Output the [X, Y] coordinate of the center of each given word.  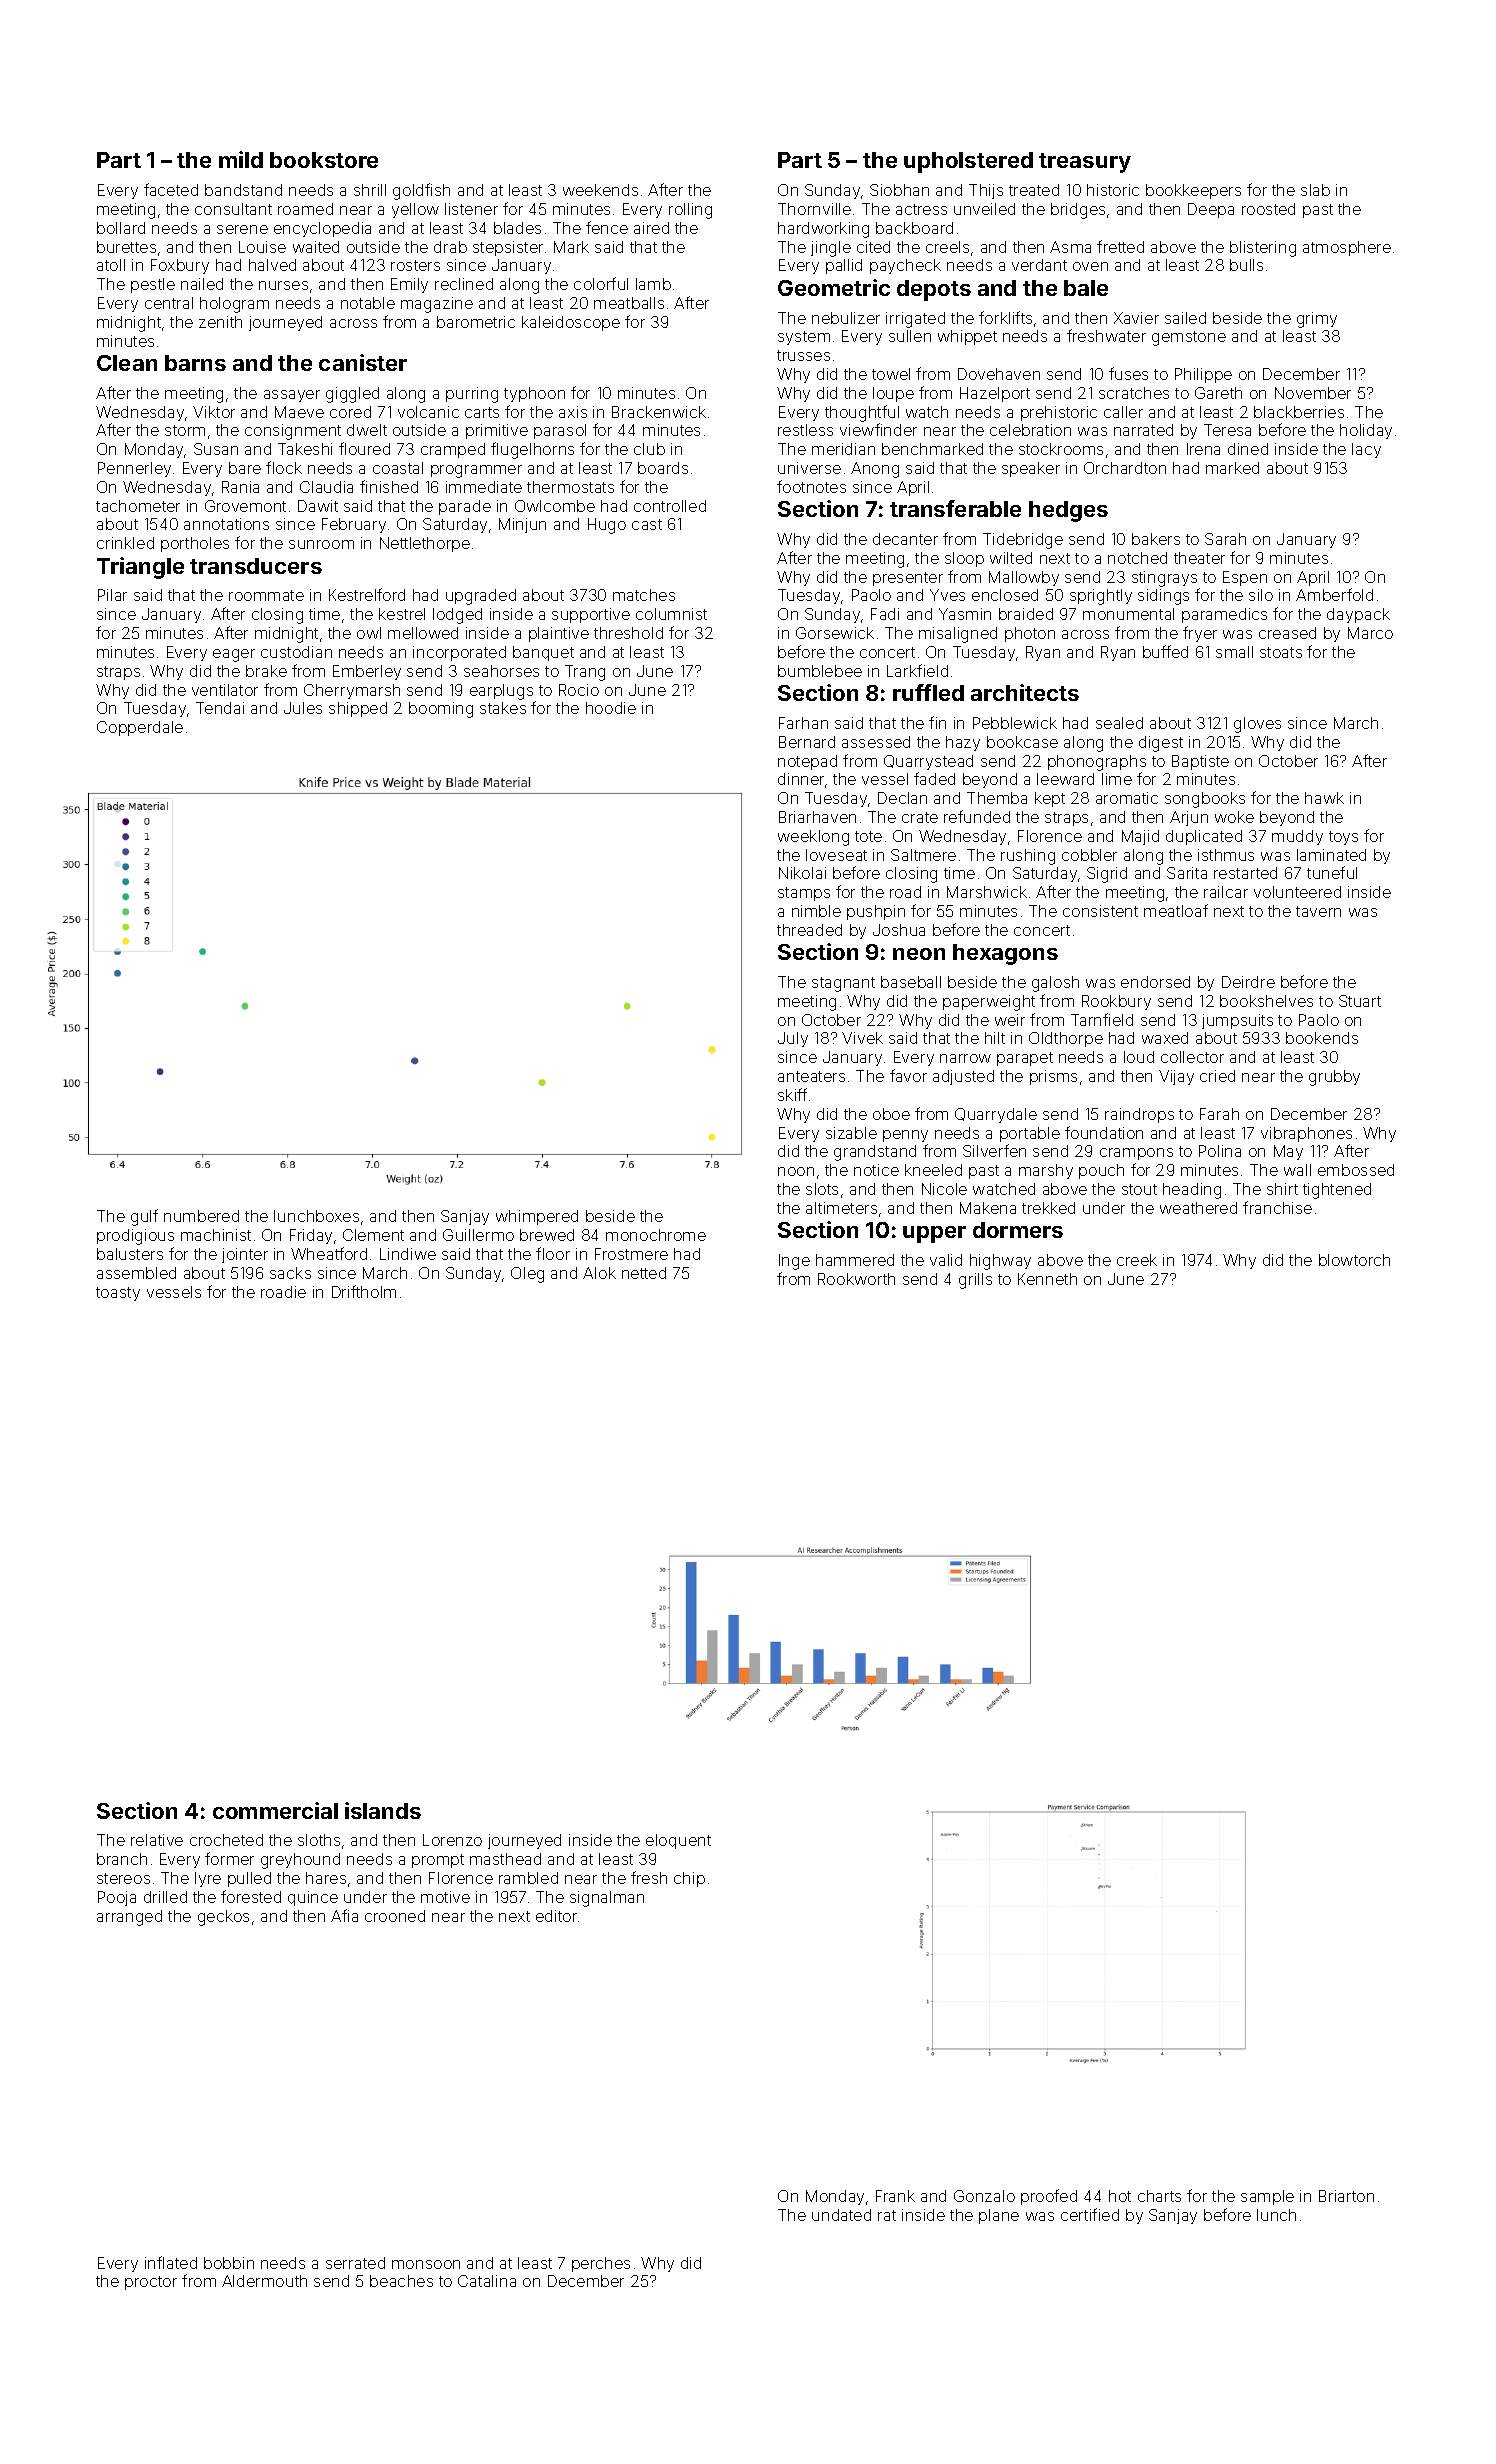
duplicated [1204, 837]
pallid [844, 266]
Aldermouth [264, 2281]
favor [908, 1075]
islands [383, 1810]
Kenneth [1047, 1279]
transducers [256, 566]
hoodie [611, 708]
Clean [127, 363]
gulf [144, 1217]
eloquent [678, 1841]
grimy [1317, 320]
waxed [1165, 1038]
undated [841, 2215]
